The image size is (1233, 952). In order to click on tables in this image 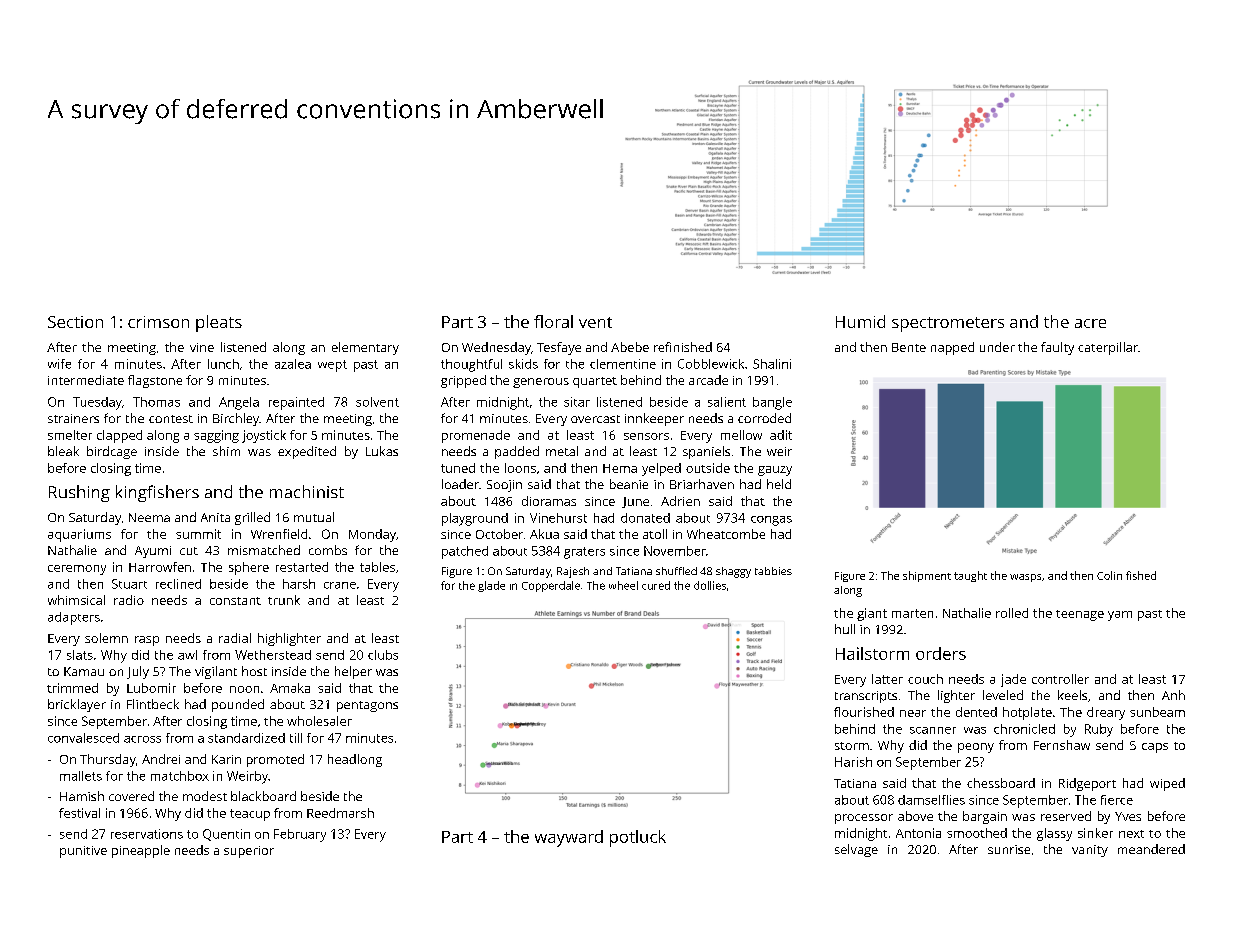, I will do `click(377, 567)`.
